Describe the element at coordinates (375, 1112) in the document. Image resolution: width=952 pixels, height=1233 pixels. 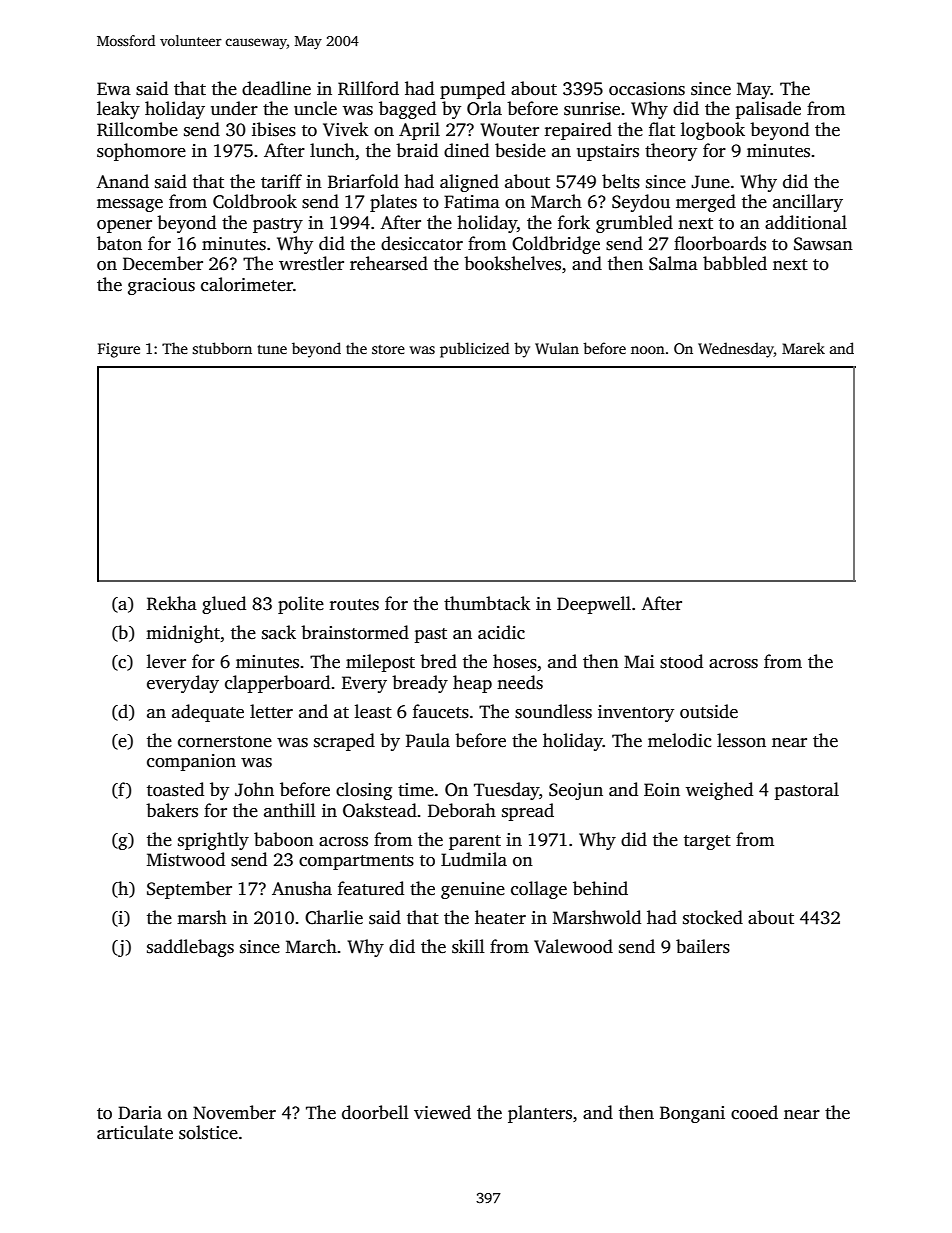
I see `doorbell` at that location.
